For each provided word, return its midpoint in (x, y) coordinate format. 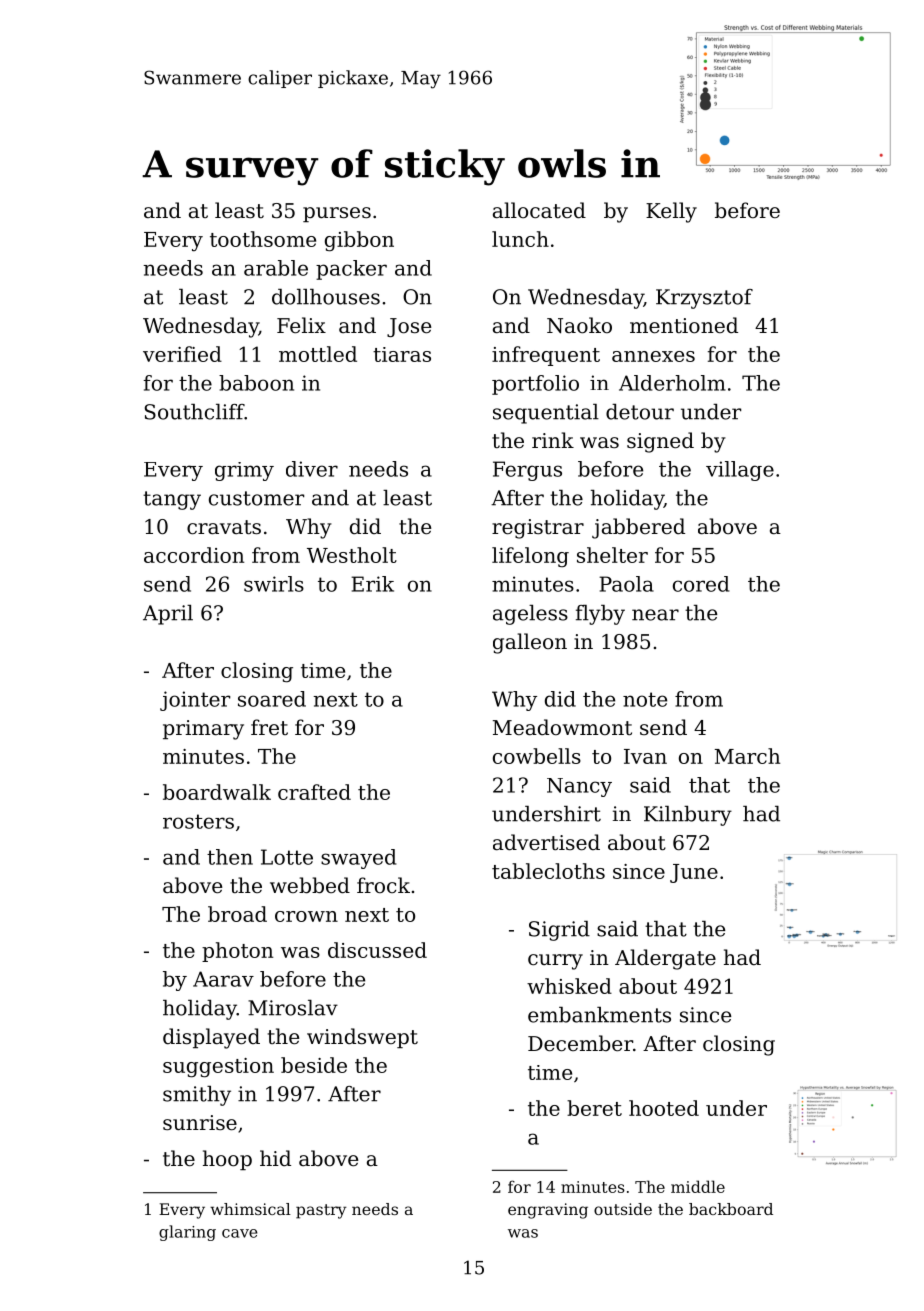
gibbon (359, 241)
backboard (731, 1209)
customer (256, 498)
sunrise (200, 1123)
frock (383, 885)
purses (337, 214)
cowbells (537, 756)
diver (312, 469)
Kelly (671, 212)
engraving (548, 1211)
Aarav (223, 979)
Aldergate (665, 959)
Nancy (579, 787)
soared (272, 699)
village (740, 471)
